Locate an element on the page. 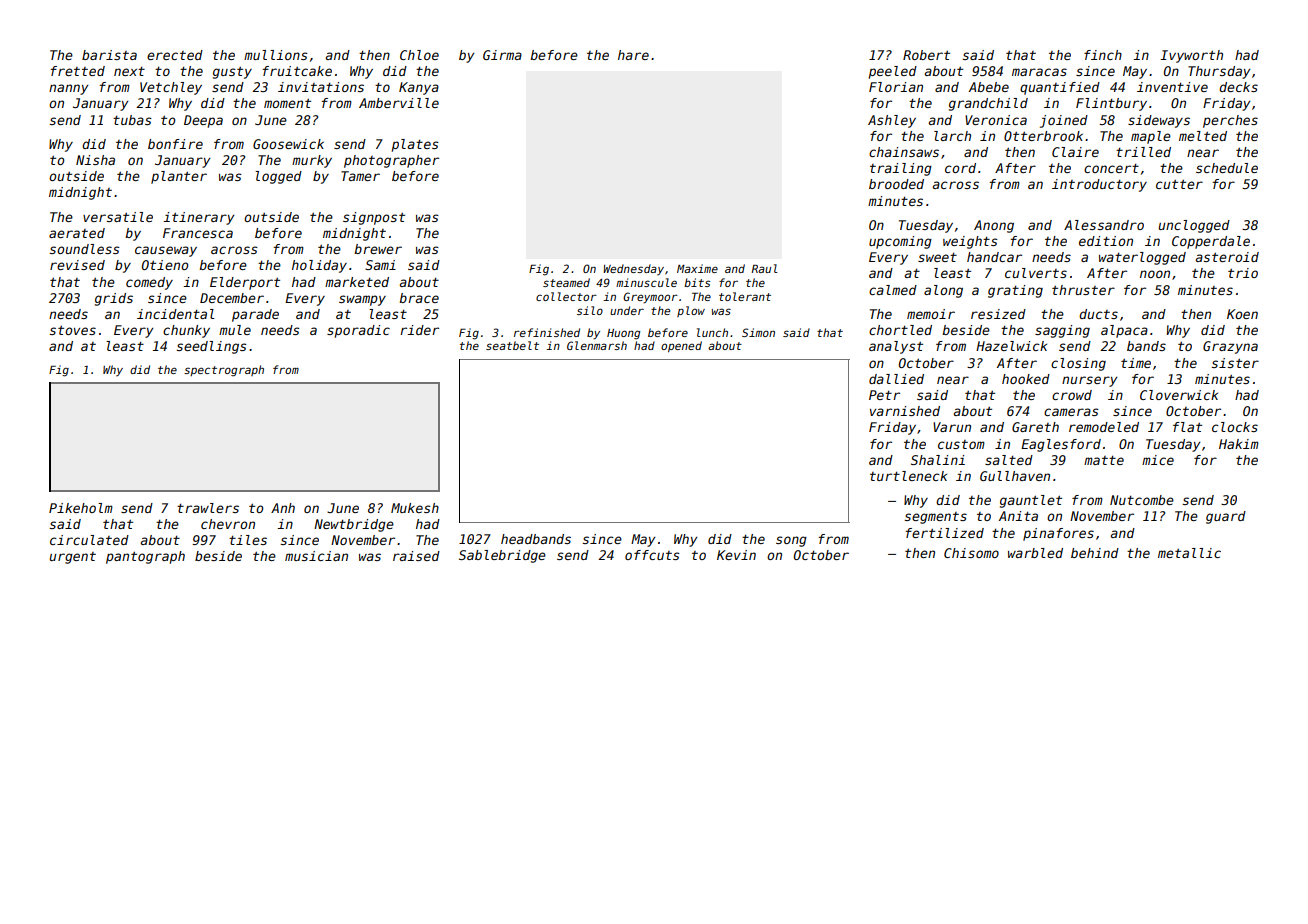 The image size is (1308, 924). aerated is located at coordinates (77, 233).
